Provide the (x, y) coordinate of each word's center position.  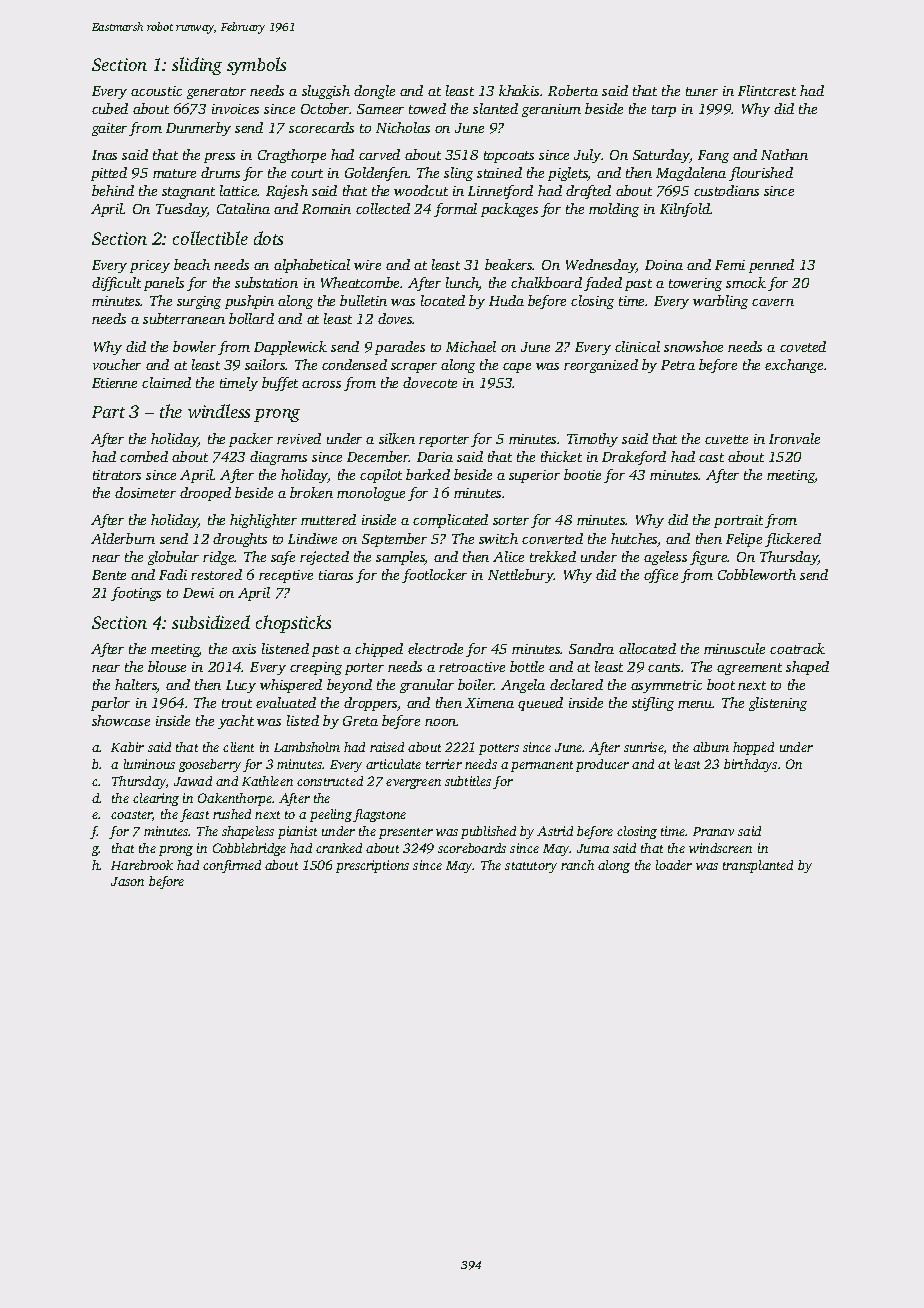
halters (136, 686)
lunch (462, 284)
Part (108, 412)
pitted (109, 174)
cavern (773, 302)
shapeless (248, 832)
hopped (753, 748)
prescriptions (372, 866)
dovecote (430, 382)
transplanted (758, 866)
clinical (637, 346)
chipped (379, 650)
